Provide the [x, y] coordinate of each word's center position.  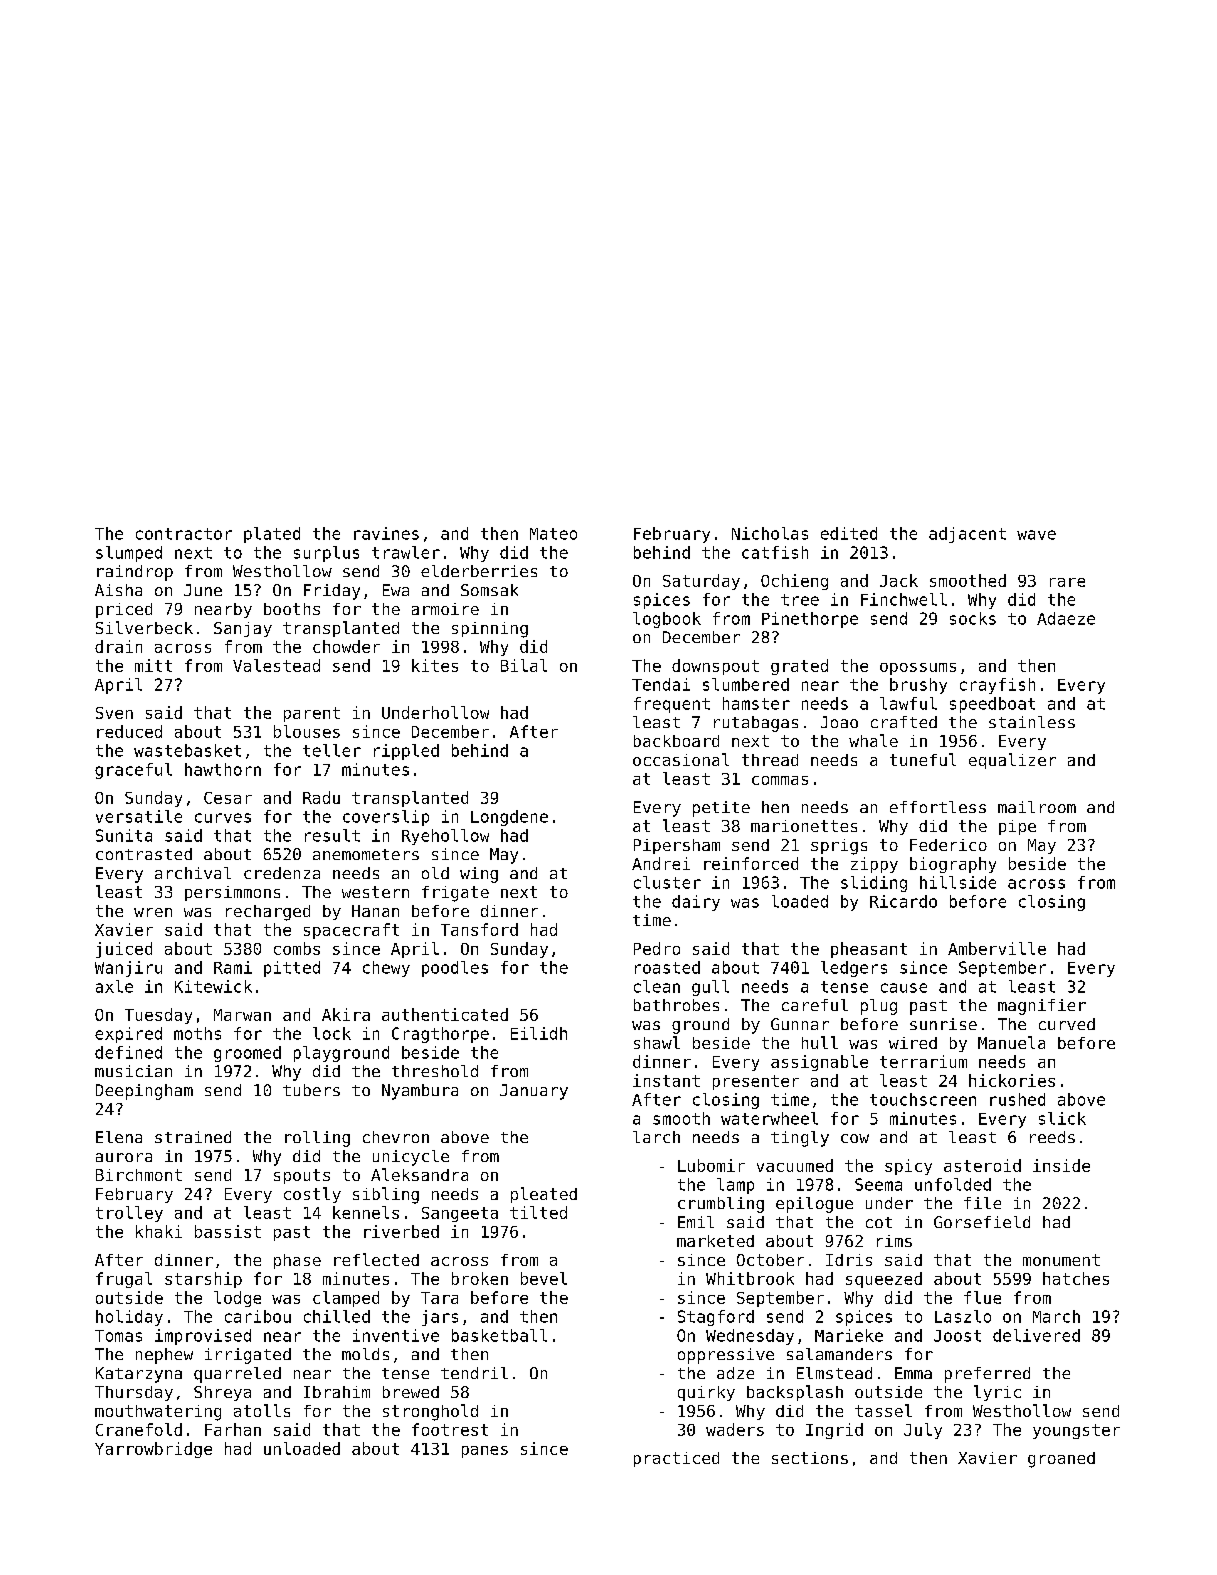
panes [485, 1452]
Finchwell [904, 599]
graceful [133, 771]
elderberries [479, 571]
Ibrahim [337, 1392]
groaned [1061, 1460]
